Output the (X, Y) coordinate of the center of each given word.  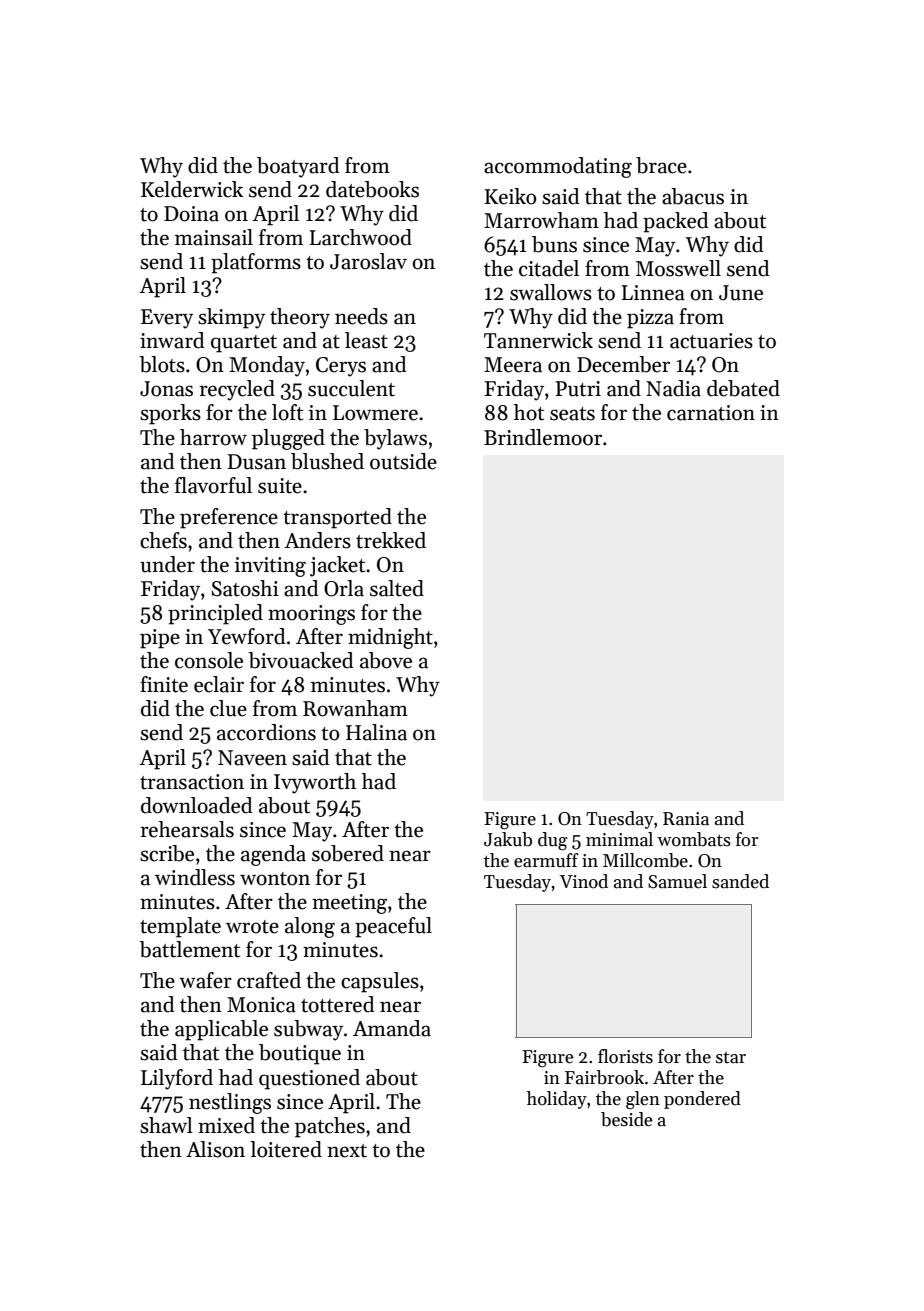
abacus (693, 196)
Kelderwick (192, 189)
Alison (215, 1149)
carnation (711, 413)
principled (215, 614)
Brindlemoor (543, 437)
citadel (549, 268)
